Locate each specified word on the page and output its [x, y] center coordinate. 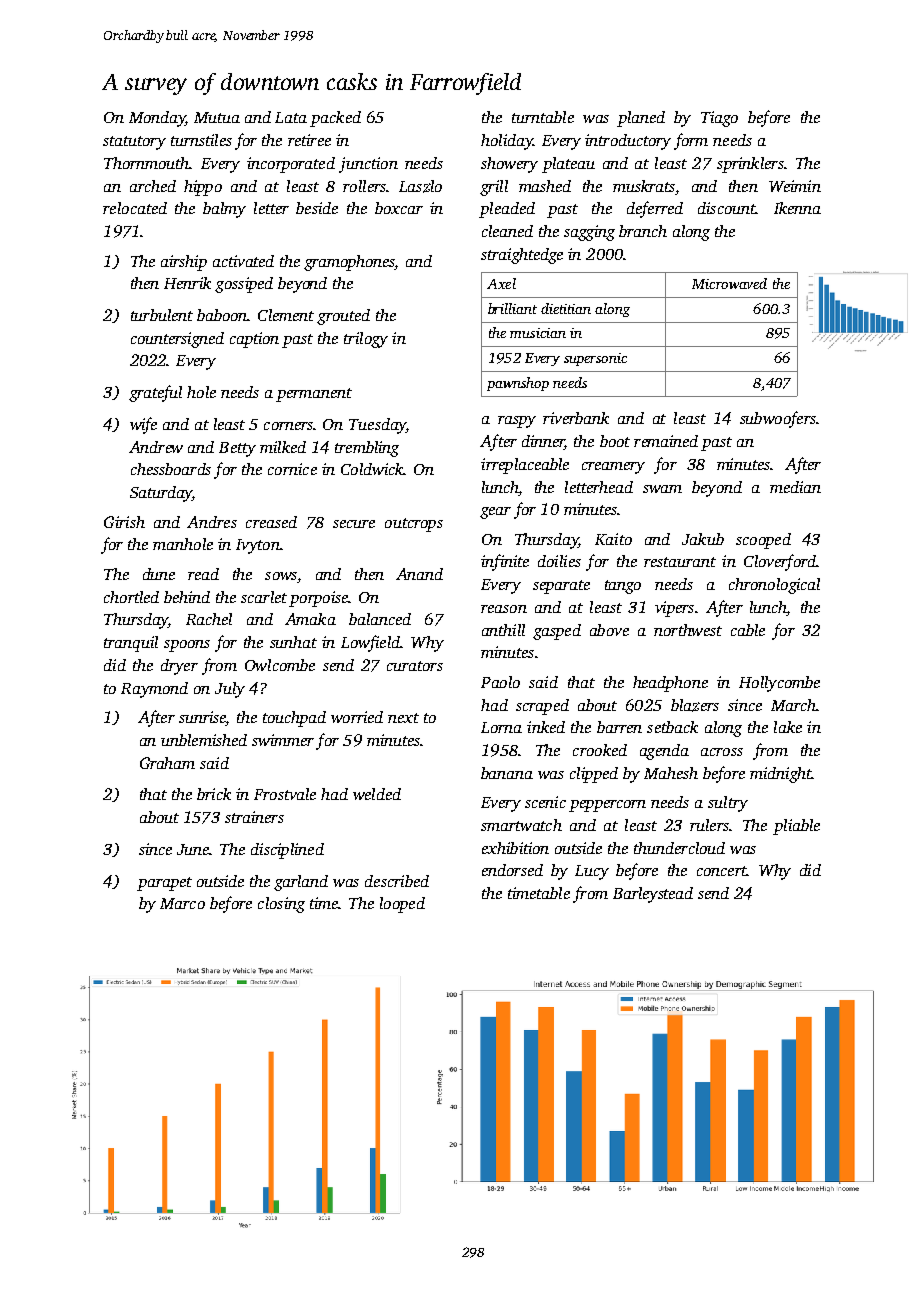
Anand [419, 574]
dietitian [566, 308]
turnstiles [201, 140]
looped [402, 905]
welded [377, 794]
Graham [167, 763]
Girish [124, 522]
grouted [343, 317]
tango [623, 587]
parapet [164, 884]
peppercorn [607, 806]
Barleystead [653, 895]
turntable [543, 117]
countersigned [177, 340]
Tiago [719, 119]
